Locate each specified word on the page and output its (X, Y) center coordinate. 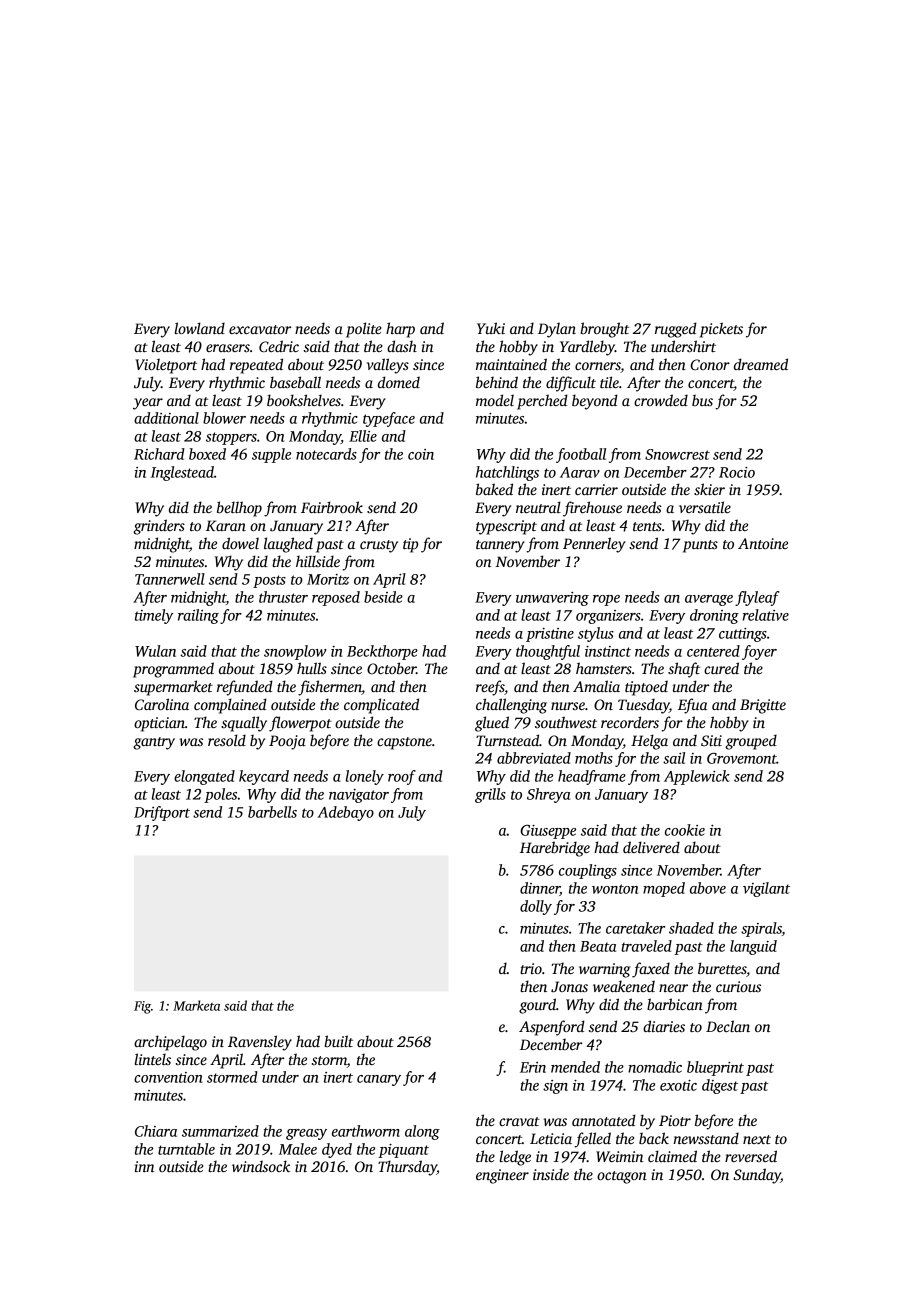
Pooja (287, 742)
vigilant (766, 889)
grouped (751, 742)
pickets (721, 330)
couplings (588, 871)
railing (198, 616)
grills (490, 795)
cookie (685, 830)
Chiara (156, 1131)
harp (400, 330)
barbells (272, 812)
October (391, 668)
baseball (295, 382)
